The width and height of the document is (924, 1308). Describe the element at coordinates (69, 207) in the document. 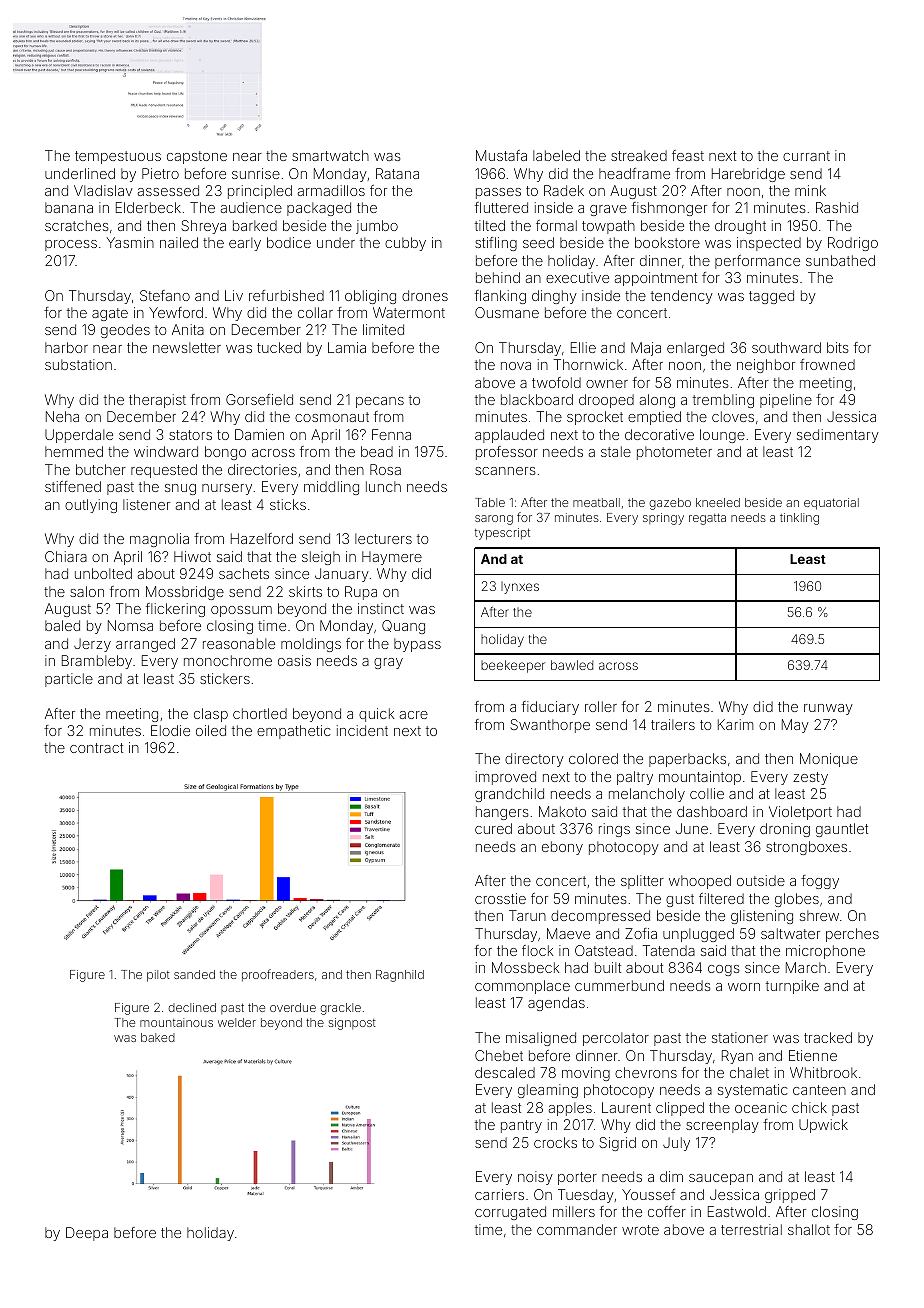

I see `banana` at that location.
